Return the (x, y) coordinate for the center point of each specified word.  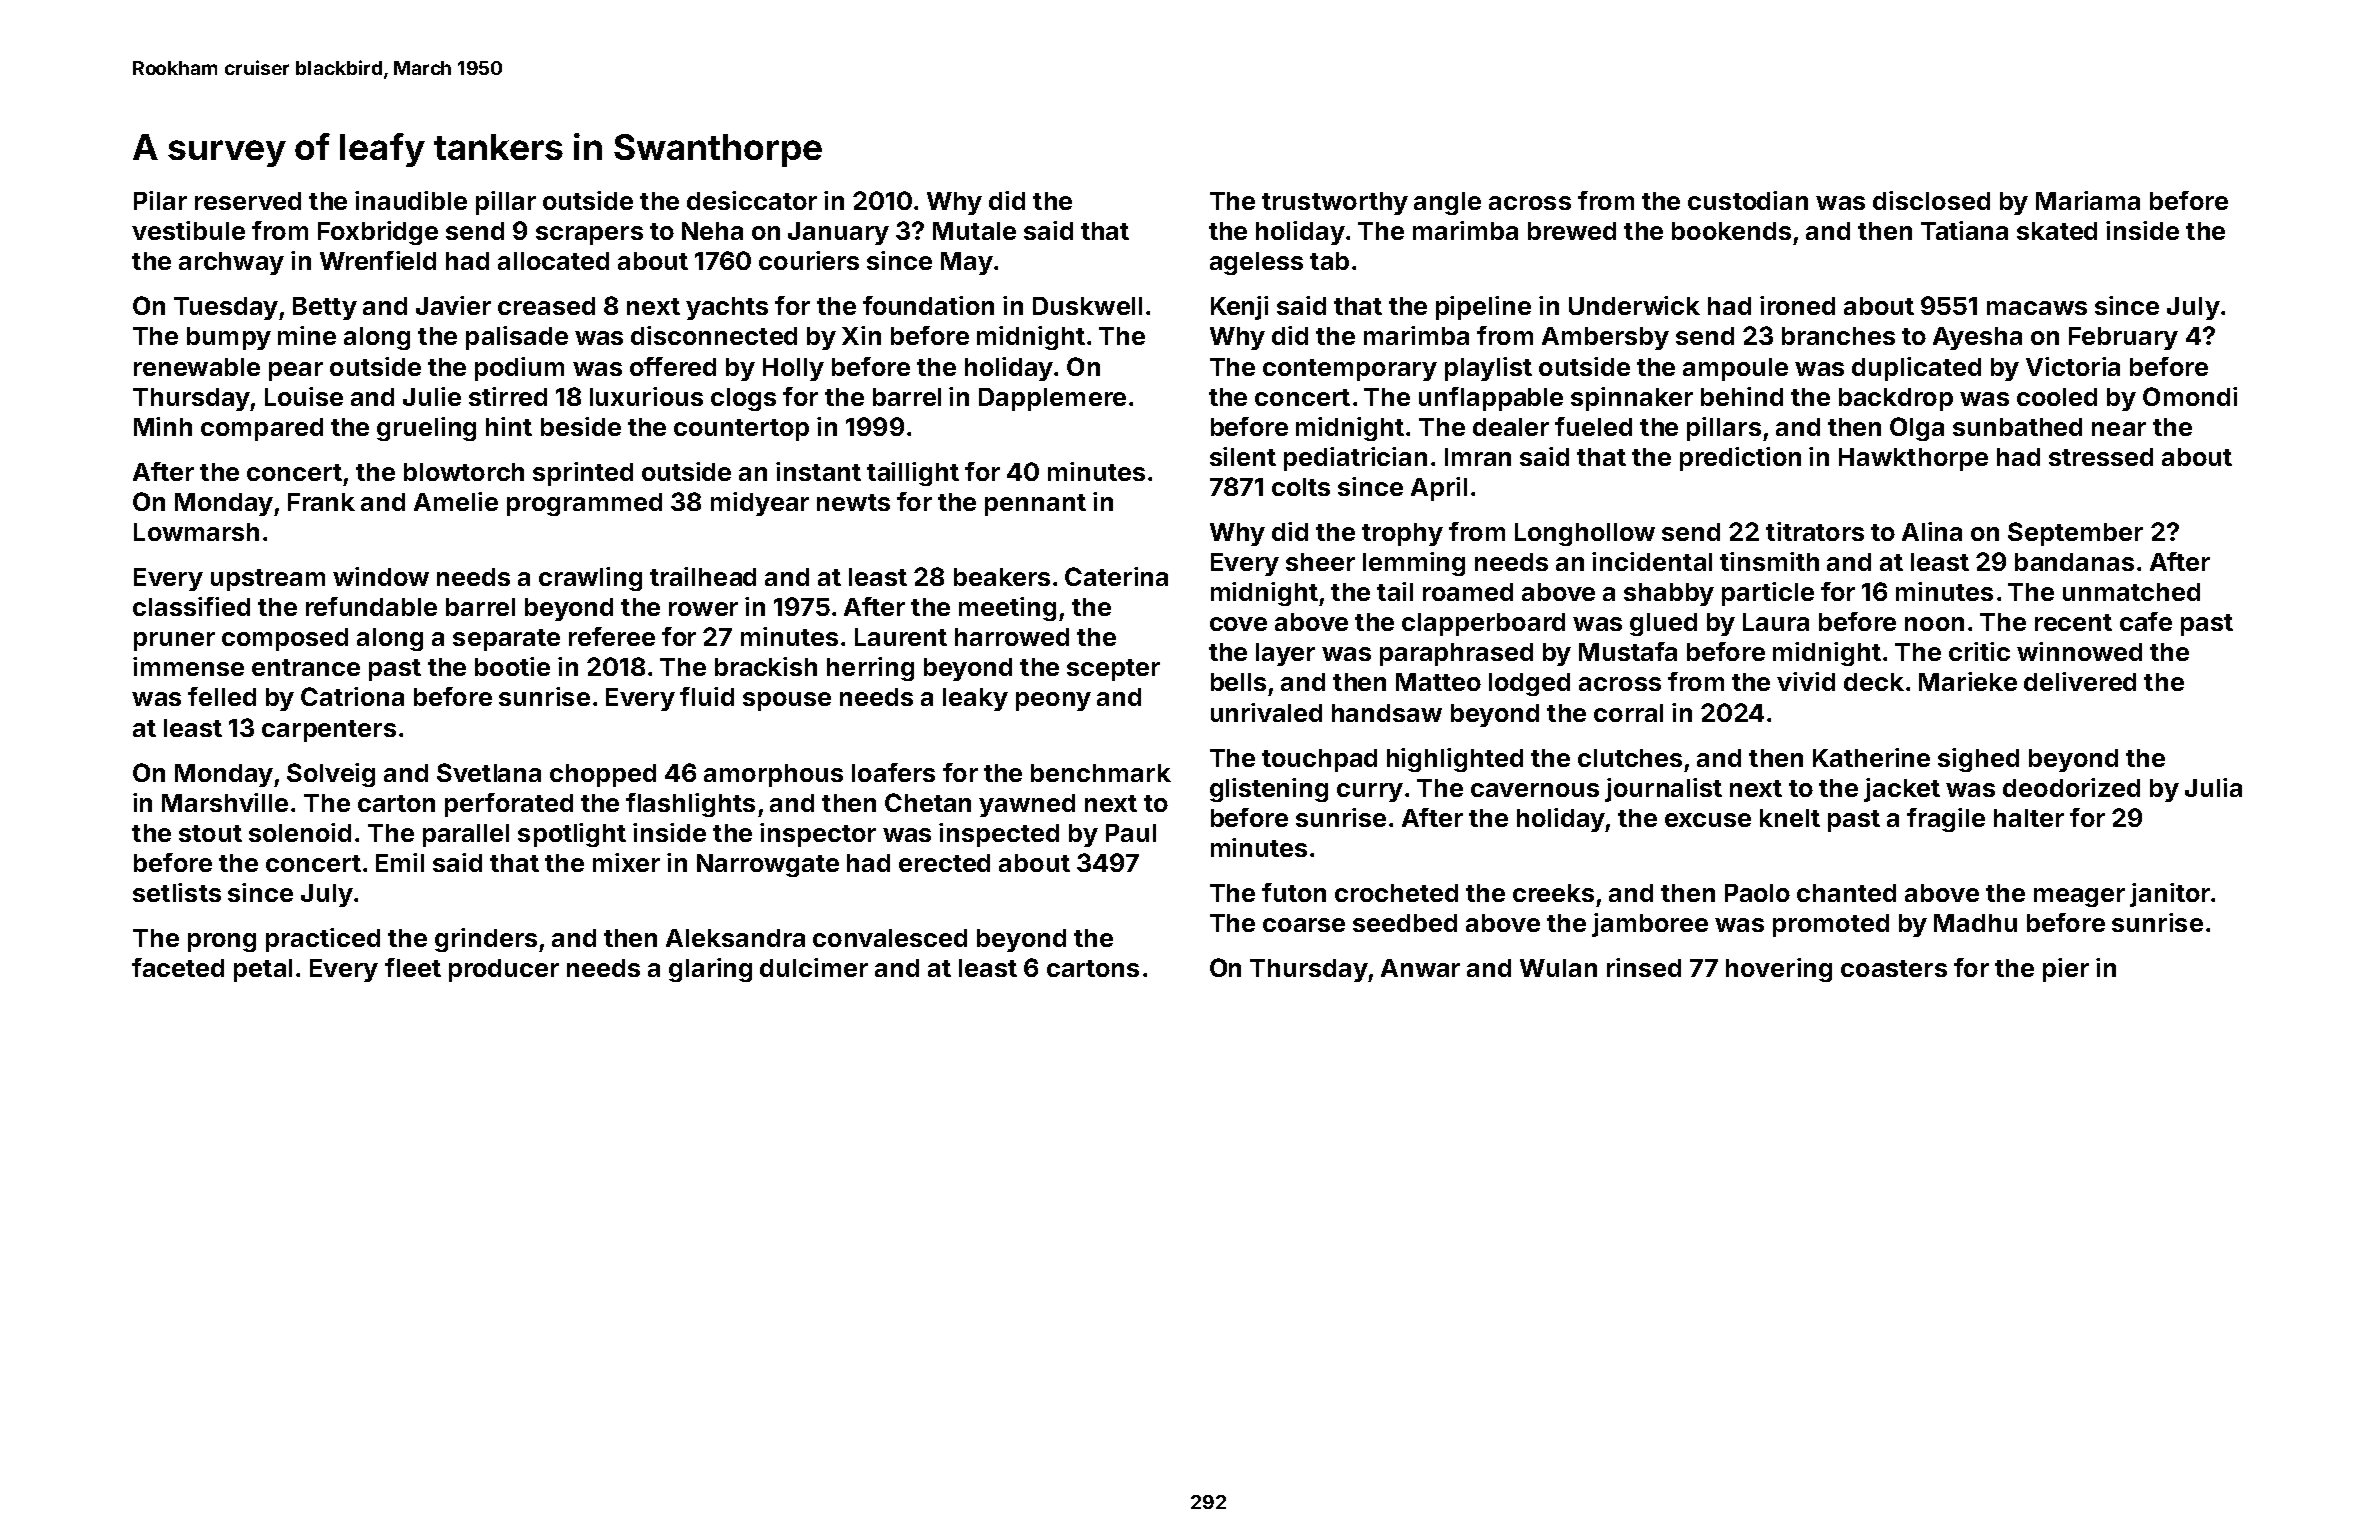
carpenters (329, 731)
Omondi (2190, 396)
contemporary (1350, 370)
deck (1874, 682)
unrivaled (1266, 712)
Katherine (1871, 757)
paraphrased (1456, 654)
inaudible (411, 200)
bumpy (229, 338)
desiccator (752, 200)
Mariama (2088, 200)
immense (188, 666)
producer (504, 970)
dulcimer (814, 967)
